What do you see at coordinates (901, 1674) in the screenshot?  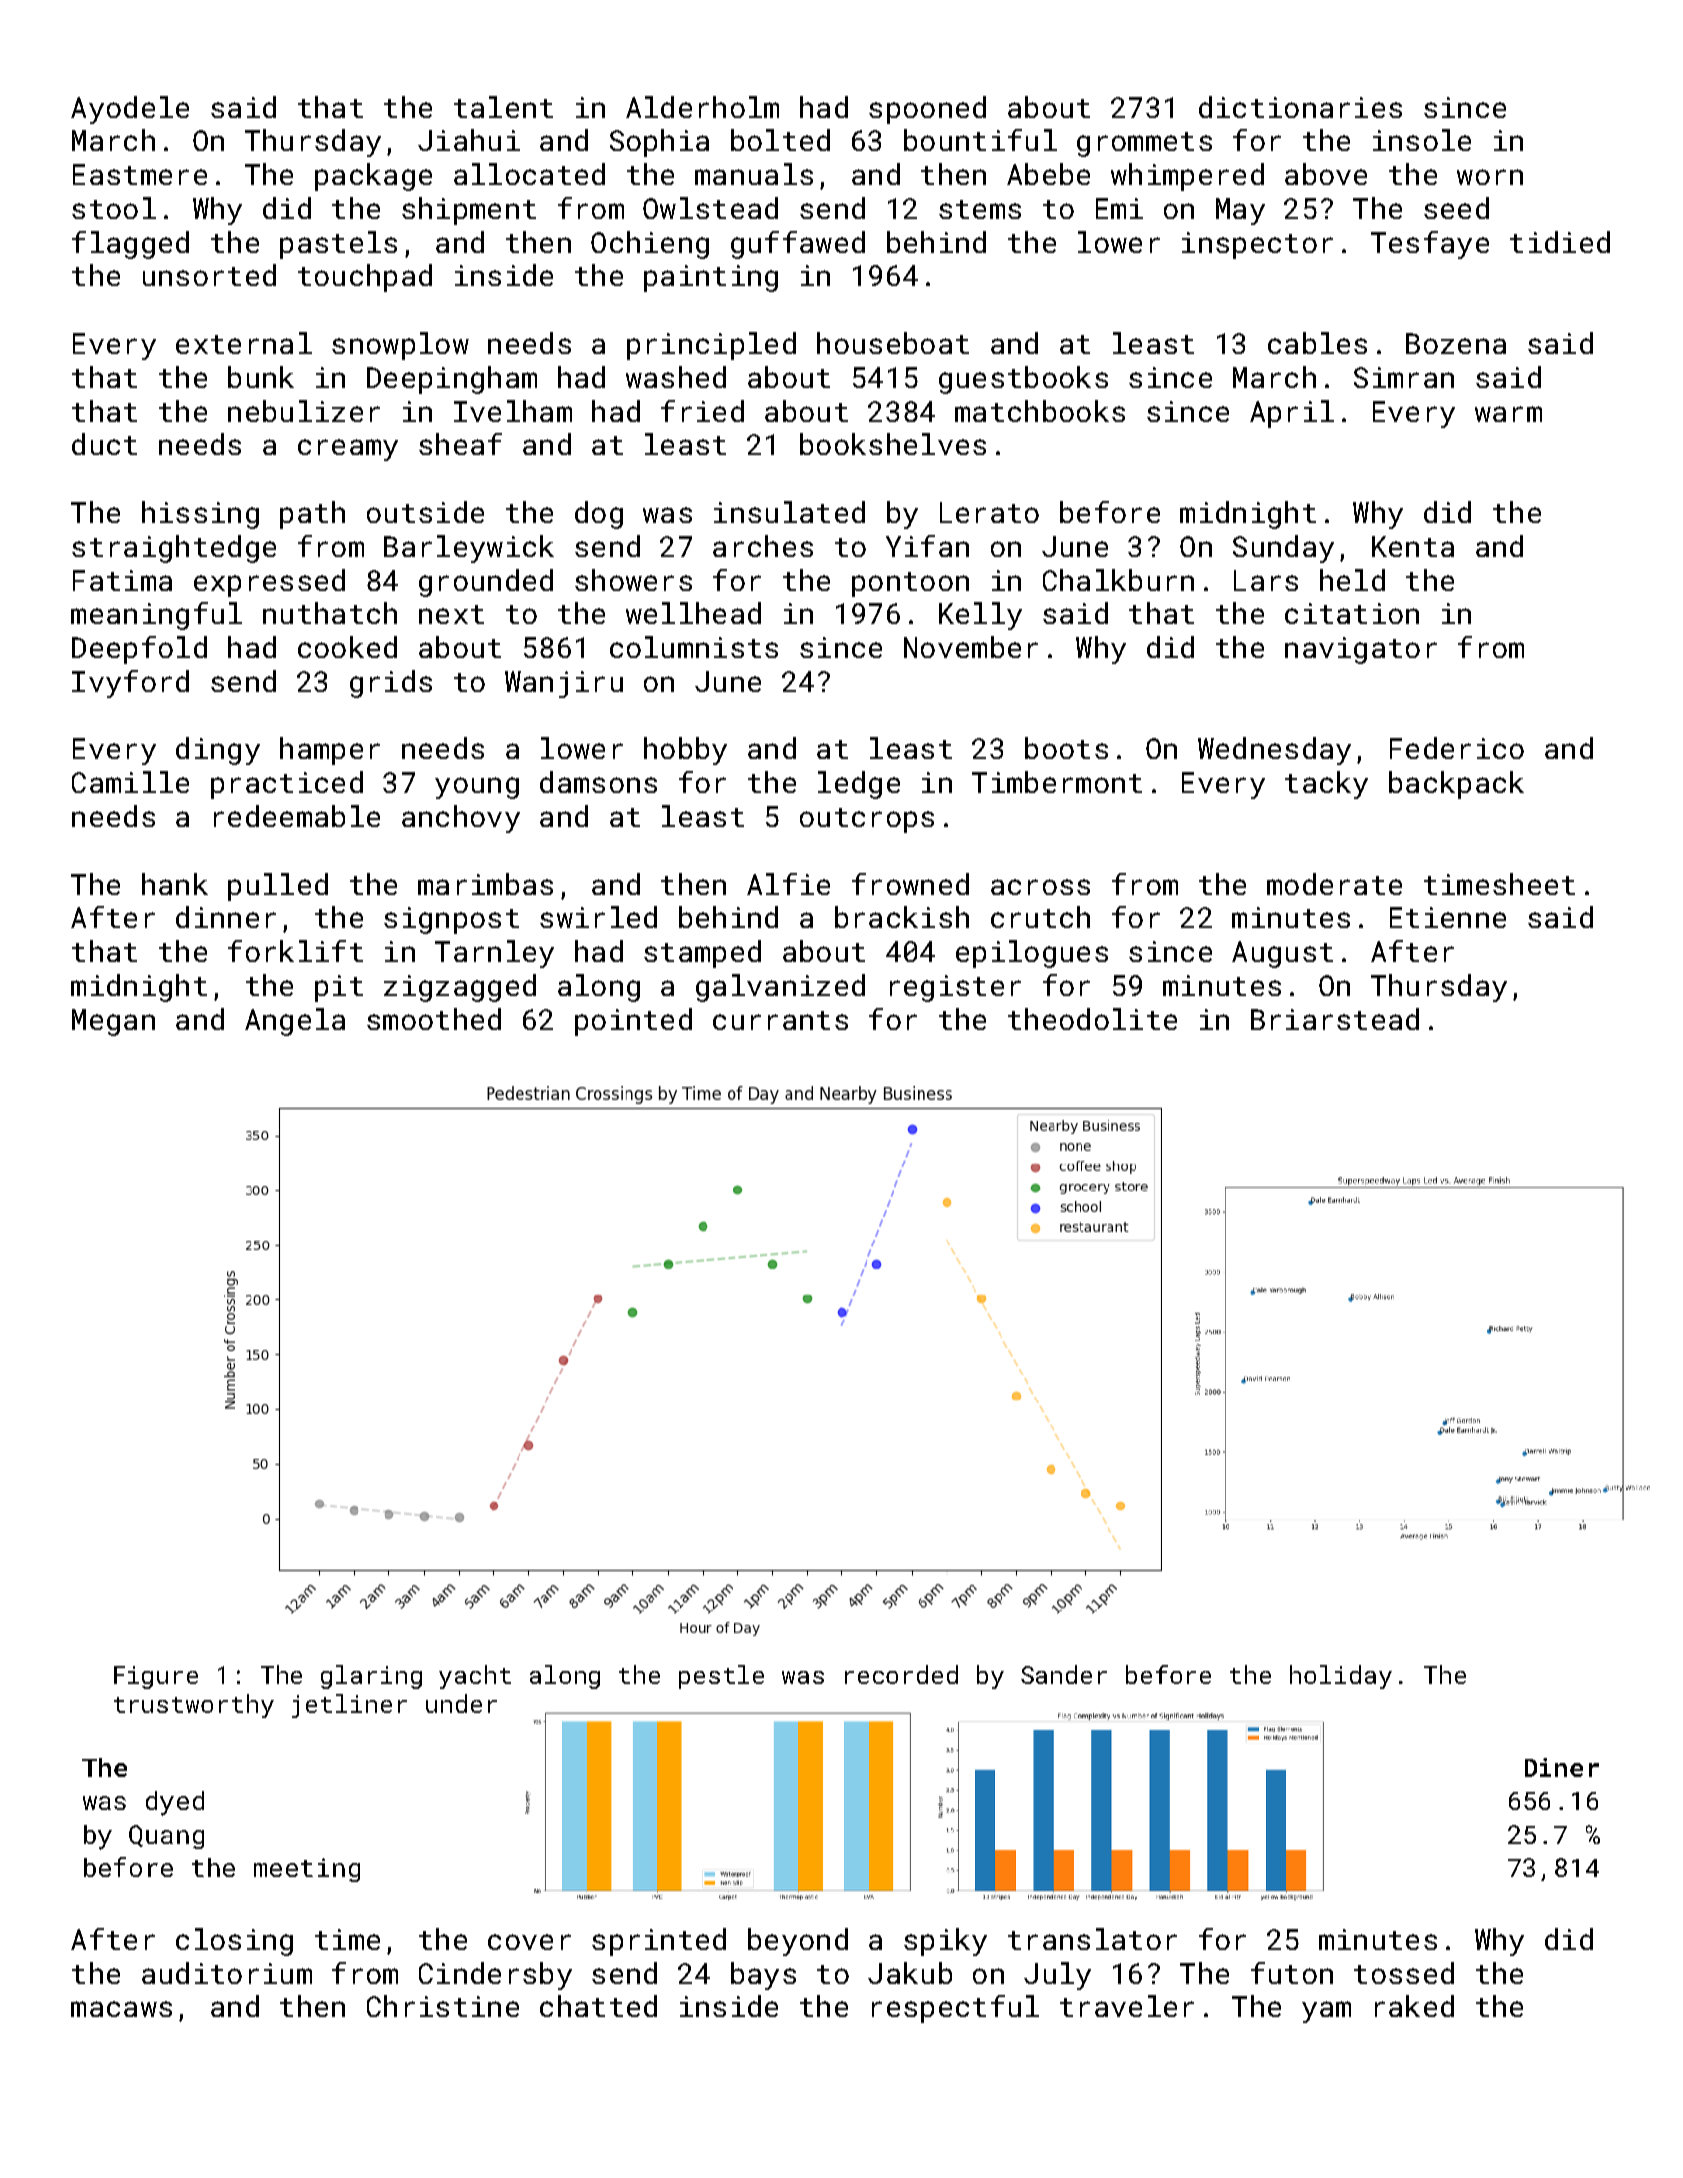 I see `recorded` at bounding box center [901, 1674].
